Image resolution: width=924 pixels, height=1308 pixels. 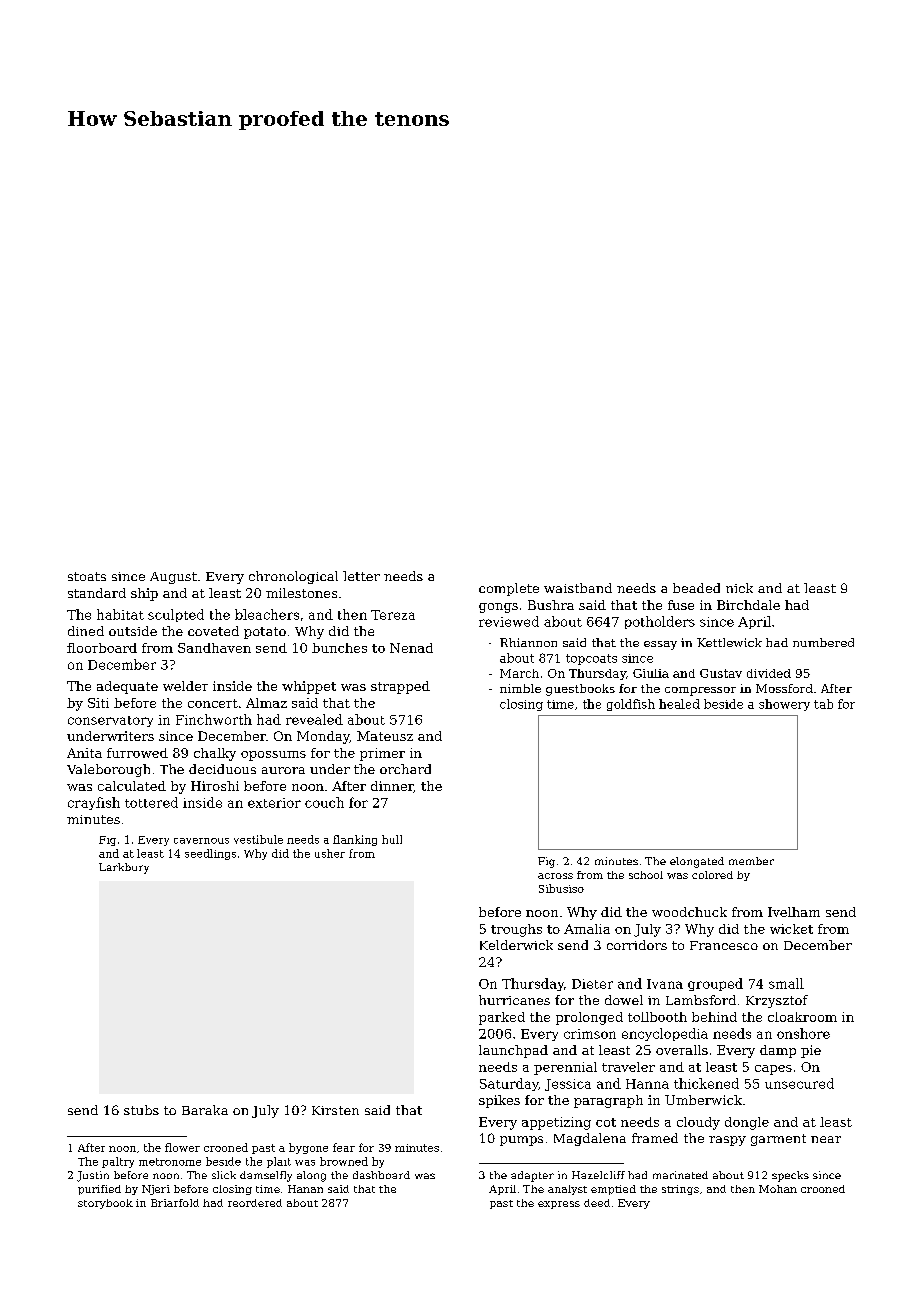 What do you see at coordinates (335, 1110) in the screenshot?
I see `Kirsten` at bounding box center [335, 1110].
